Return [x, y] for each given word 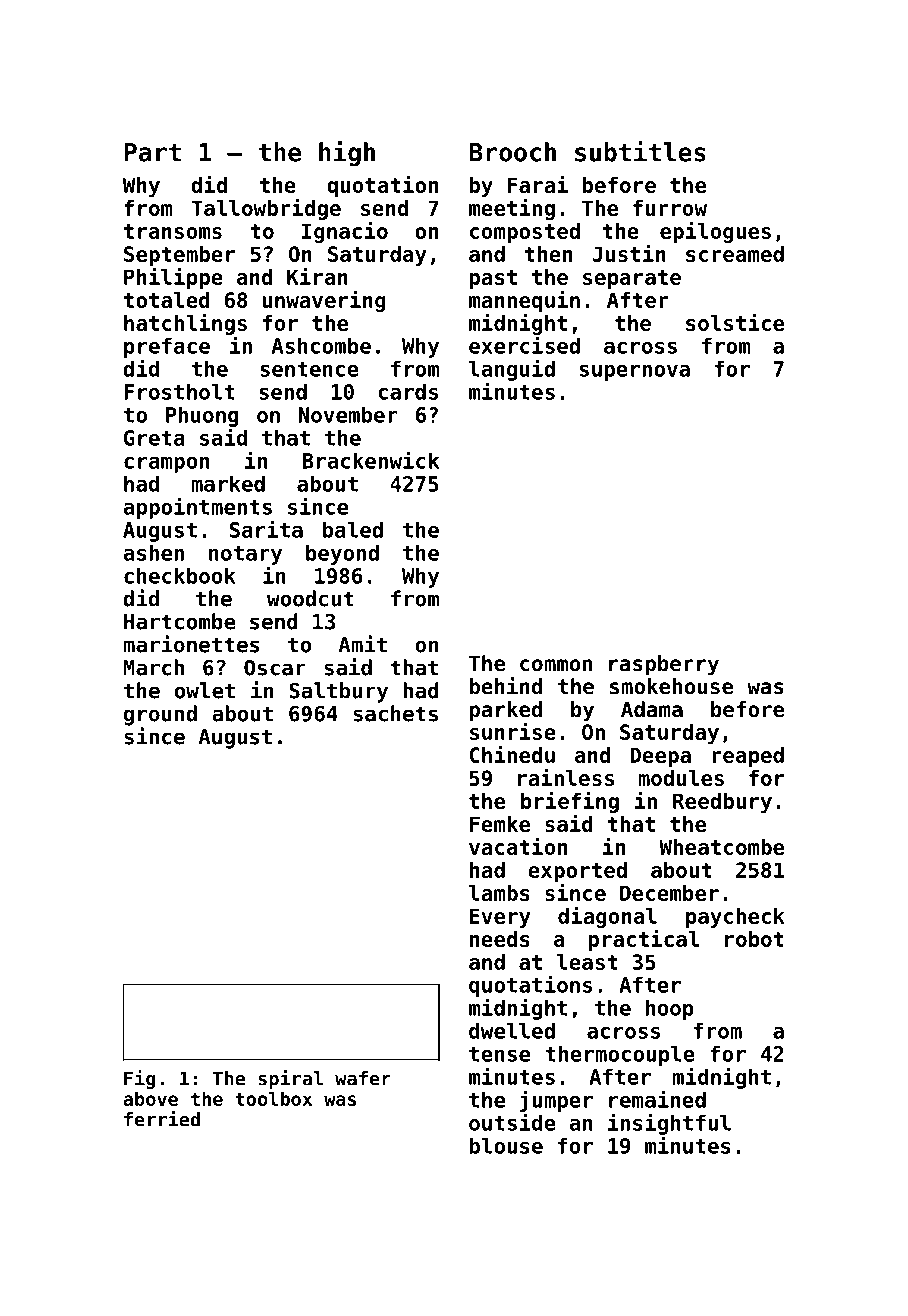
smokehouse [671, 686]
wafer [363, 1078]
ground [160, 715]
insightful [669, 1124]
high [347, 154]
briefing [570, 802]
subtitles [640, 151]
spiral [290, 1079]
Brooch [513, 152]
